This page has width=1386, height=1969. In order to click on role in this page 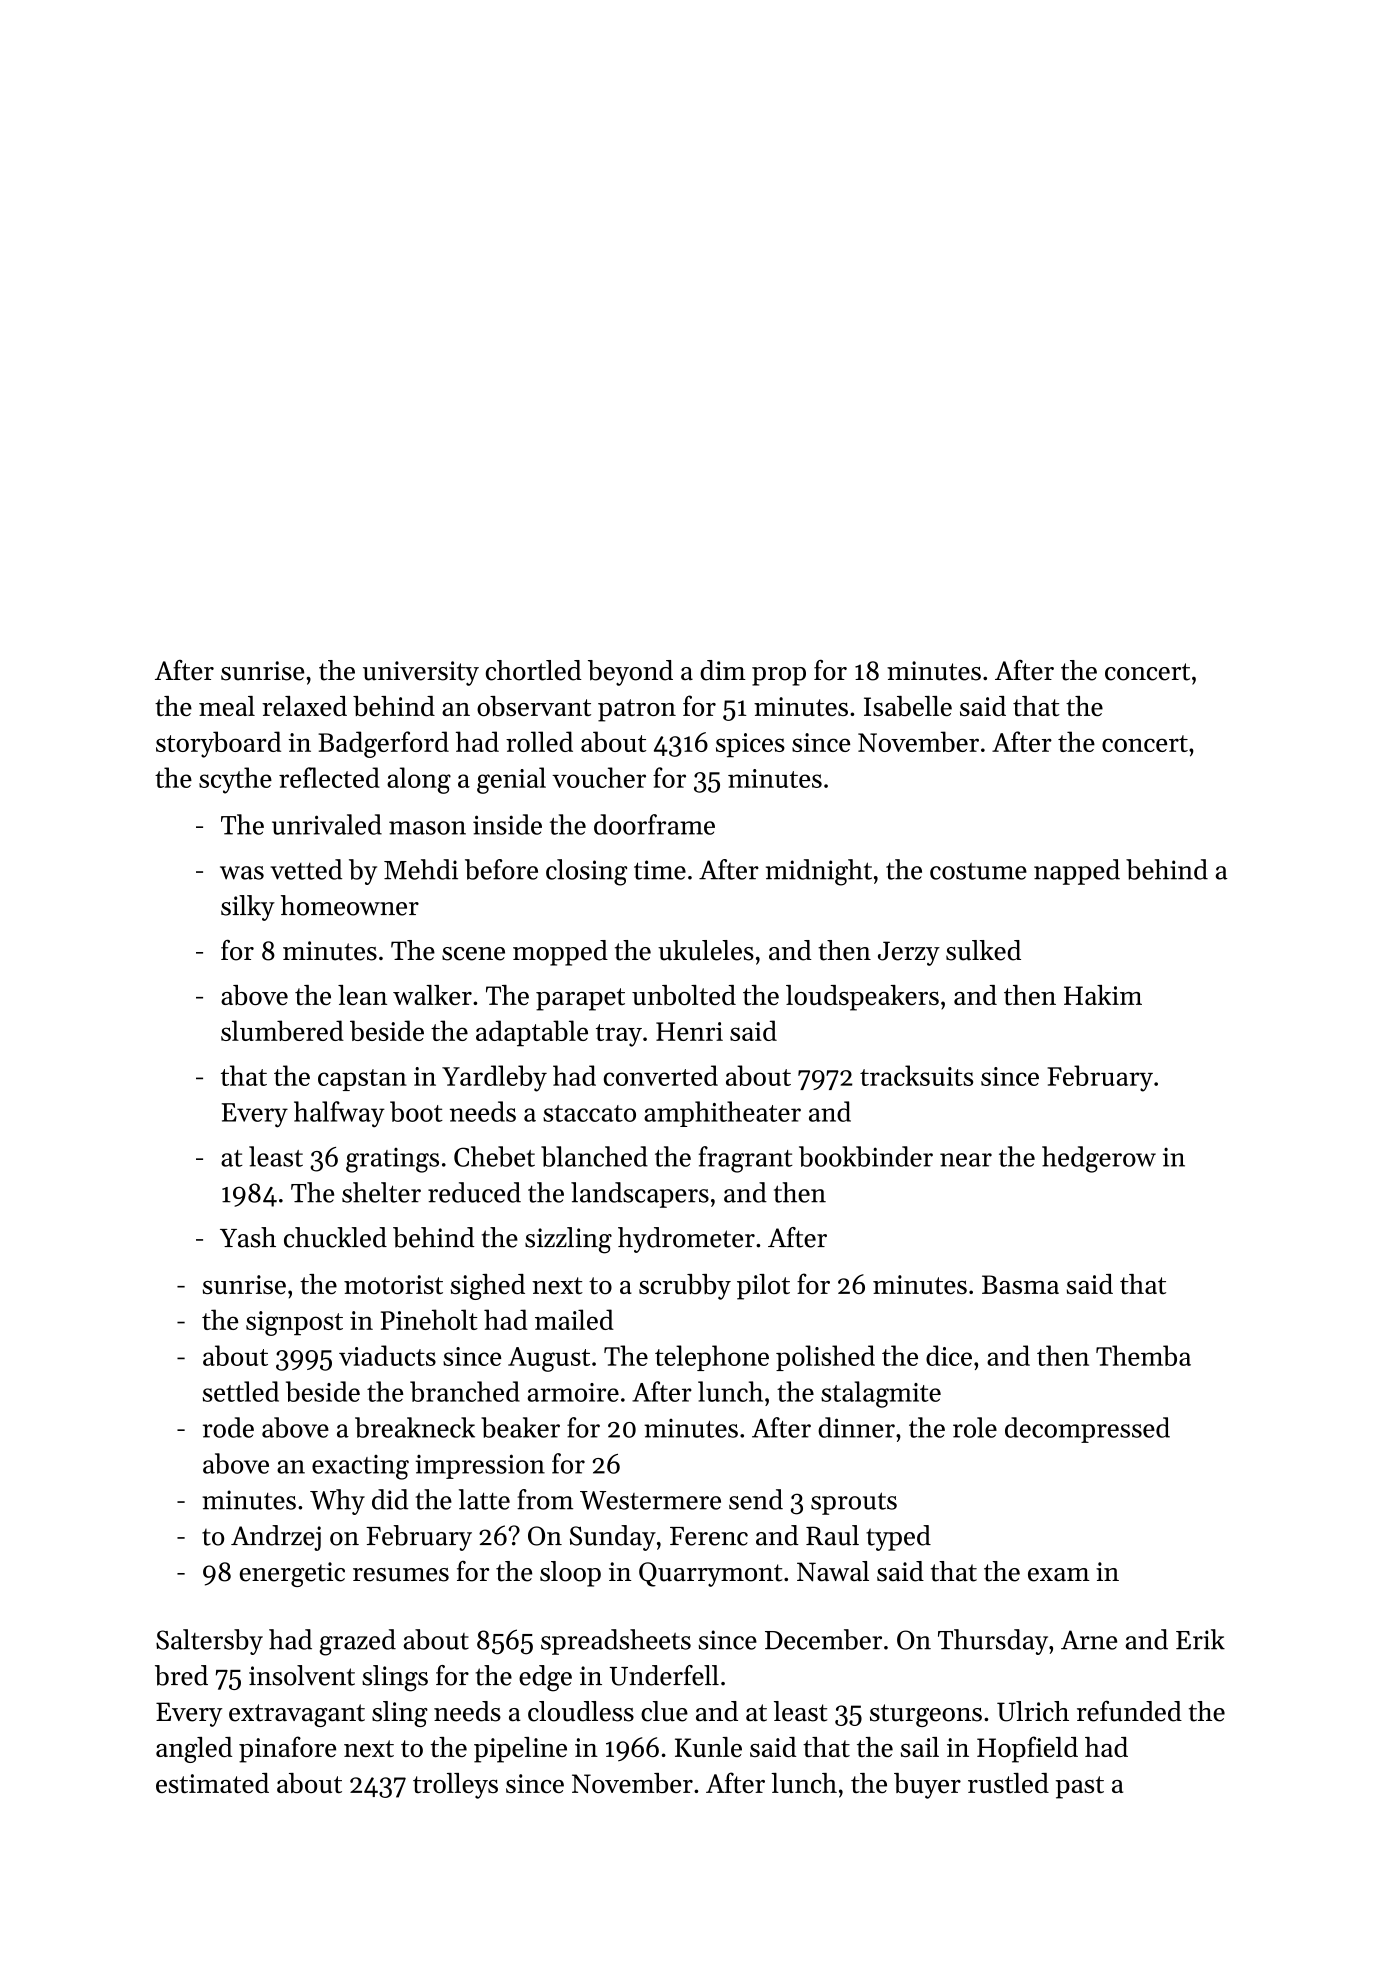, I will do `click(975, 1427)`.
